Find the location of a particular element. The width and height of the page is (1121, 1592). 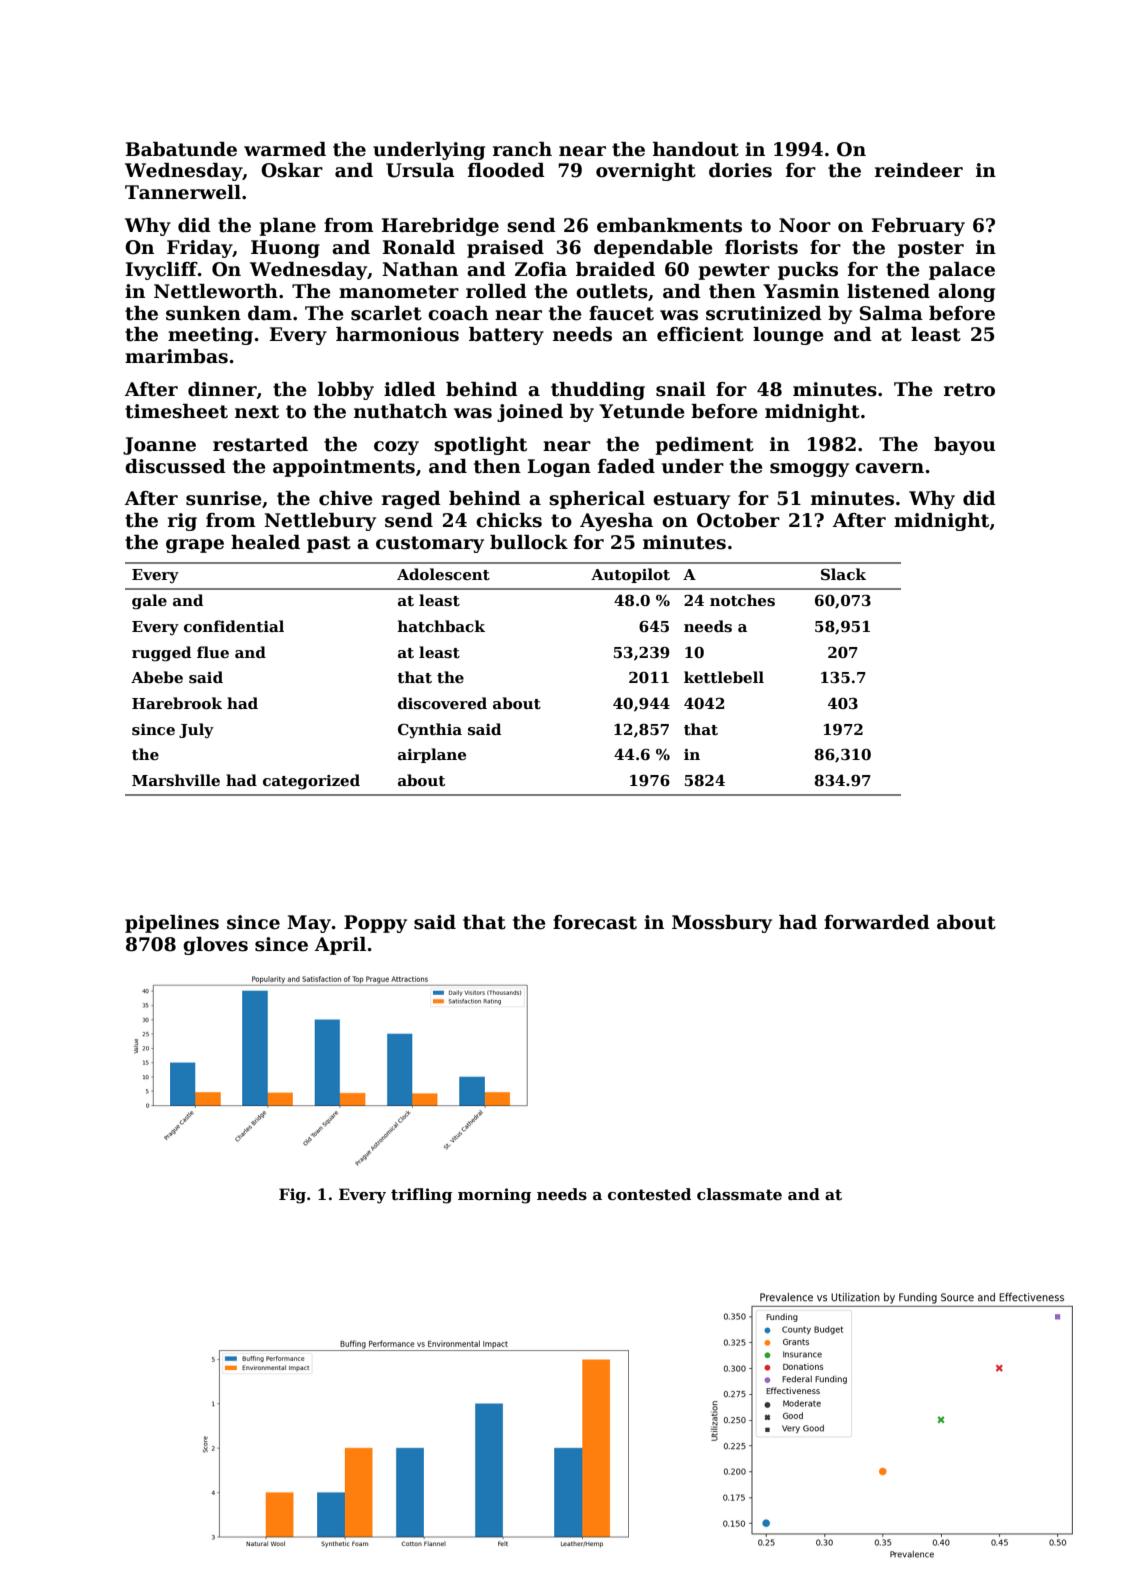

joined is located at coordinates (530, 413).
